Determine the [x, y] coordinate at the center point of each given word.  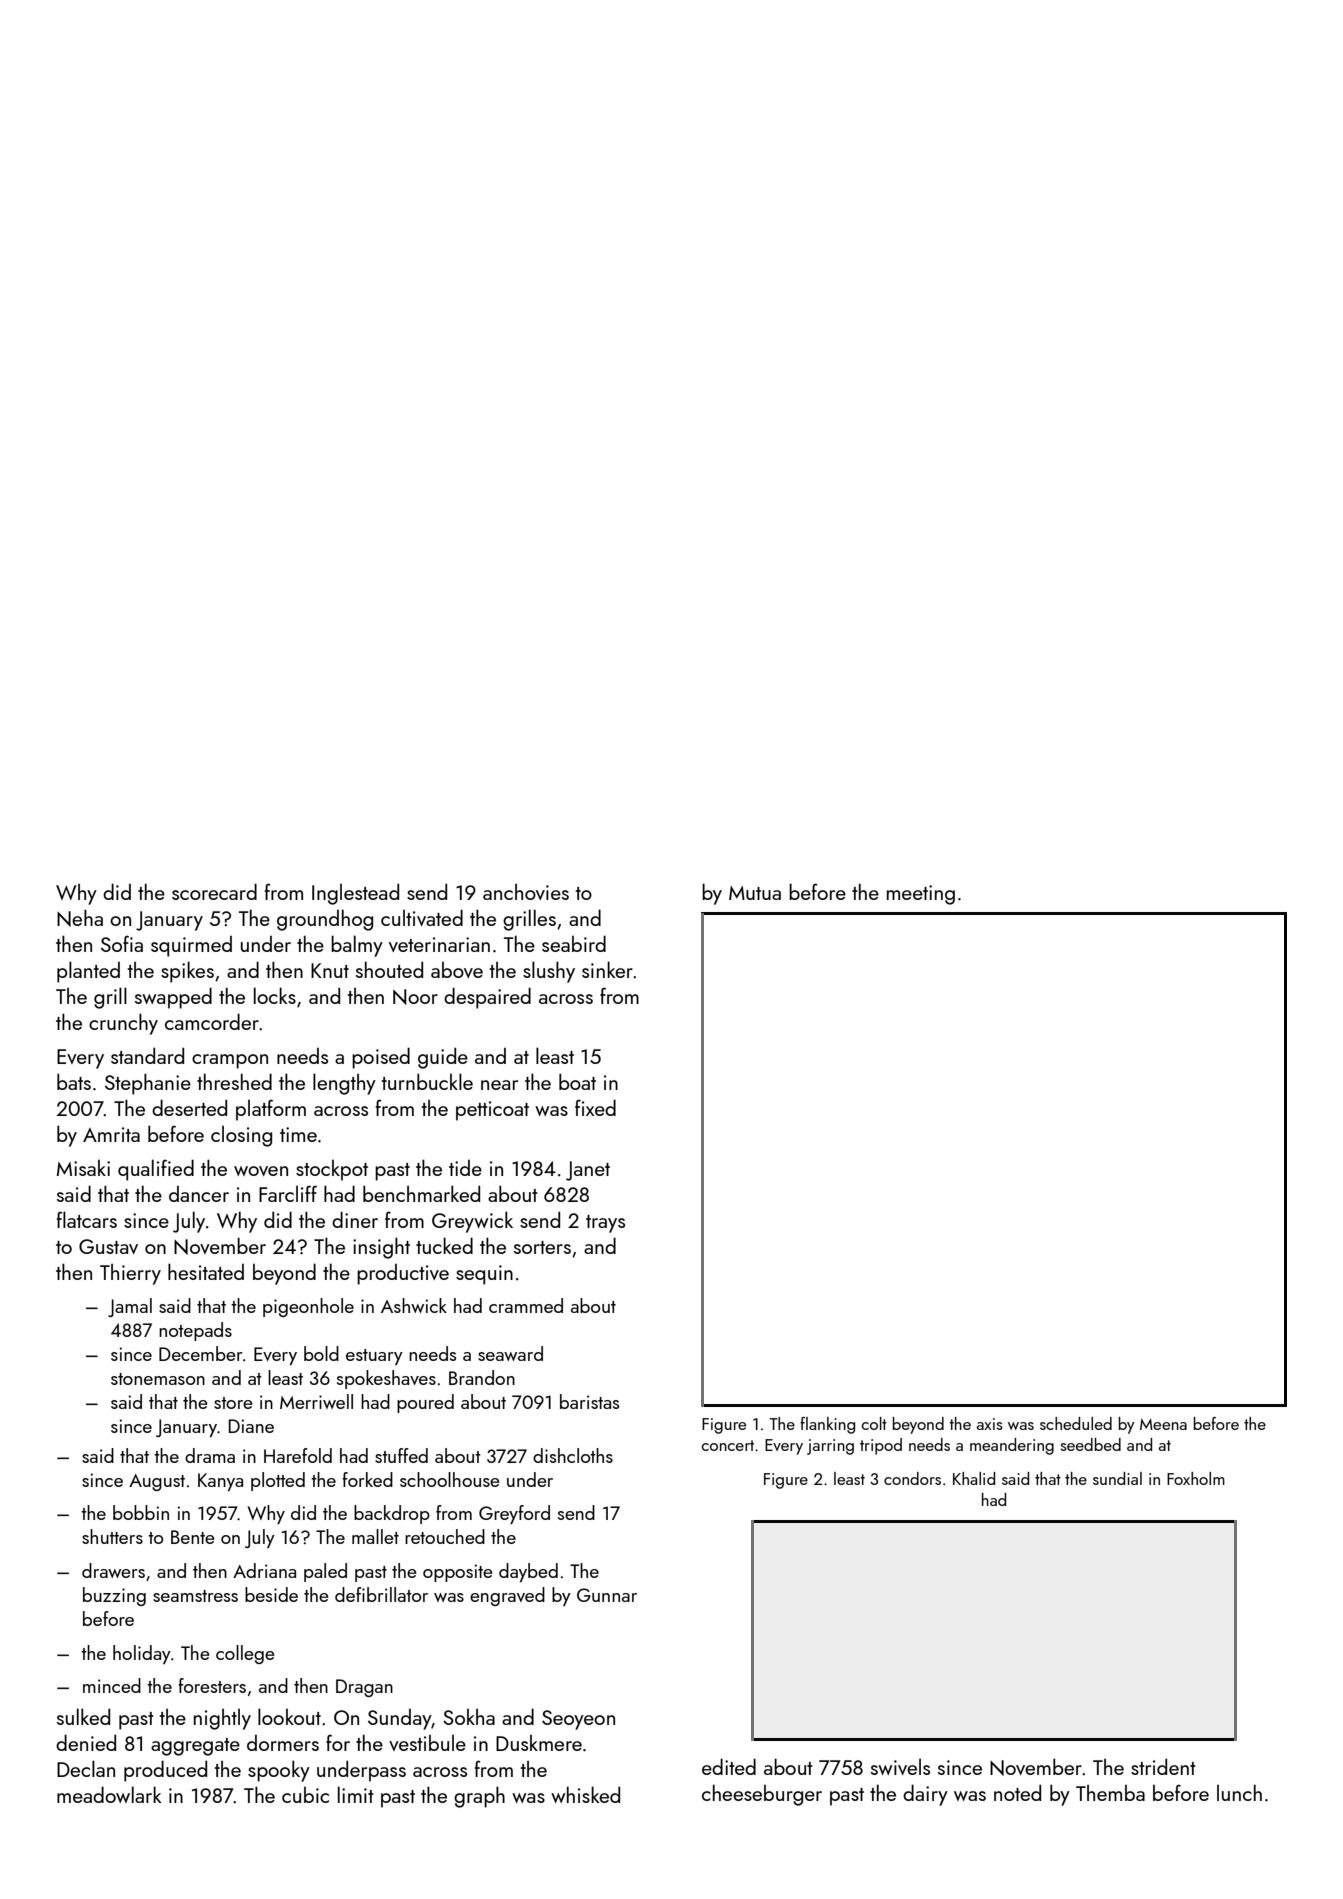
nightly [222, 1719]
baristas [589, 1401]
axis [990, 1424]
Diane [251, 1426]
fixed [595, 1107]
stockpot [332, 1170]
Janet [588, 1171]
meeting [921, 895]
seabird [574, 943]
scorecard [214, 891]
